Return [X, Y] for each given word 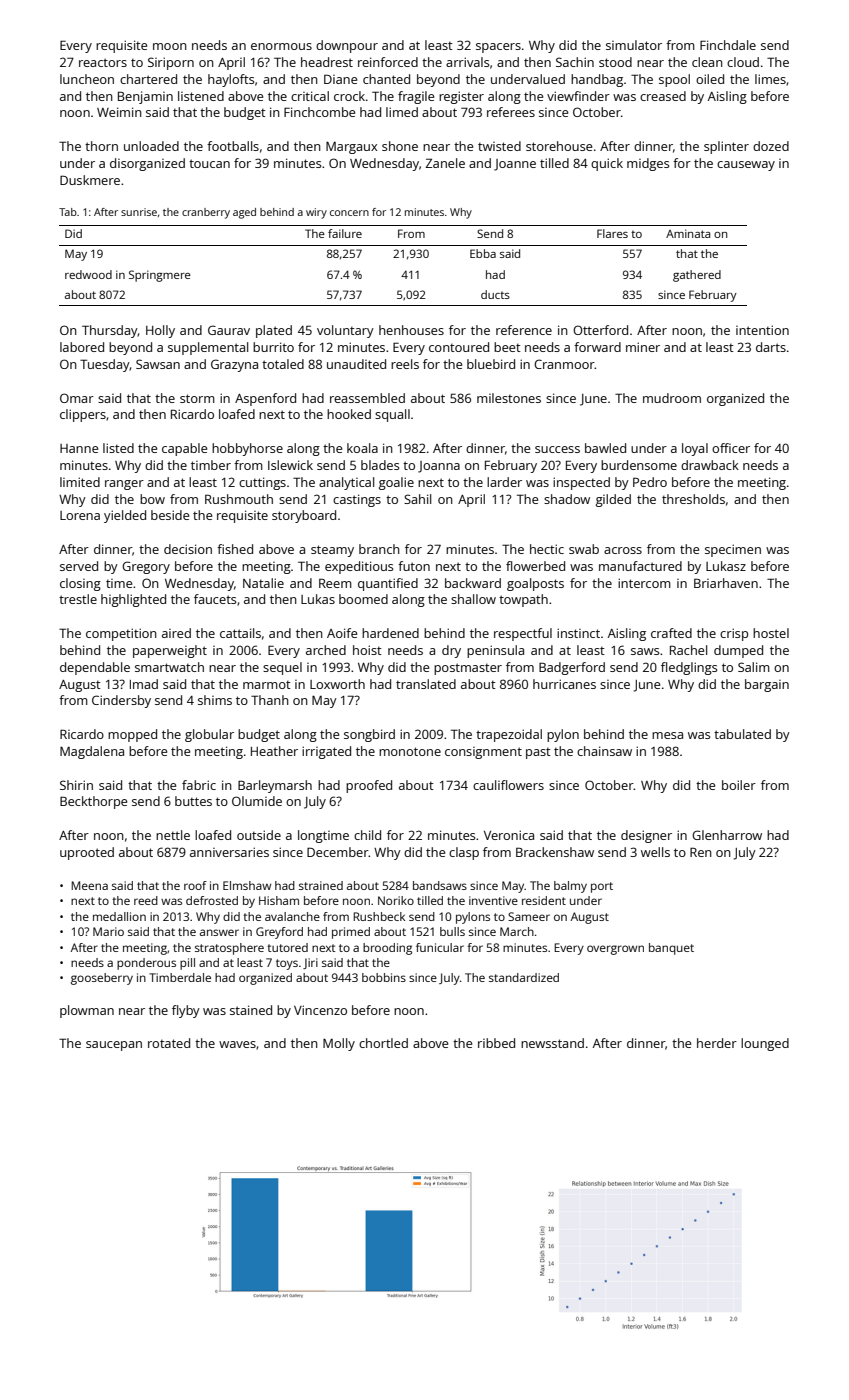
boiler [739, 785]
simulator [634, 45]
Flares [612, 233]
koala [362, 448]
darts [771, 347]
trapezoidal [509, 735]
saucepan [114, 1046]
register [461, 97]
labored [82, 347]
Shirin [76, 785]
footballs [233, 146]
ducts [495, 294]
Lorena [80, 515]
